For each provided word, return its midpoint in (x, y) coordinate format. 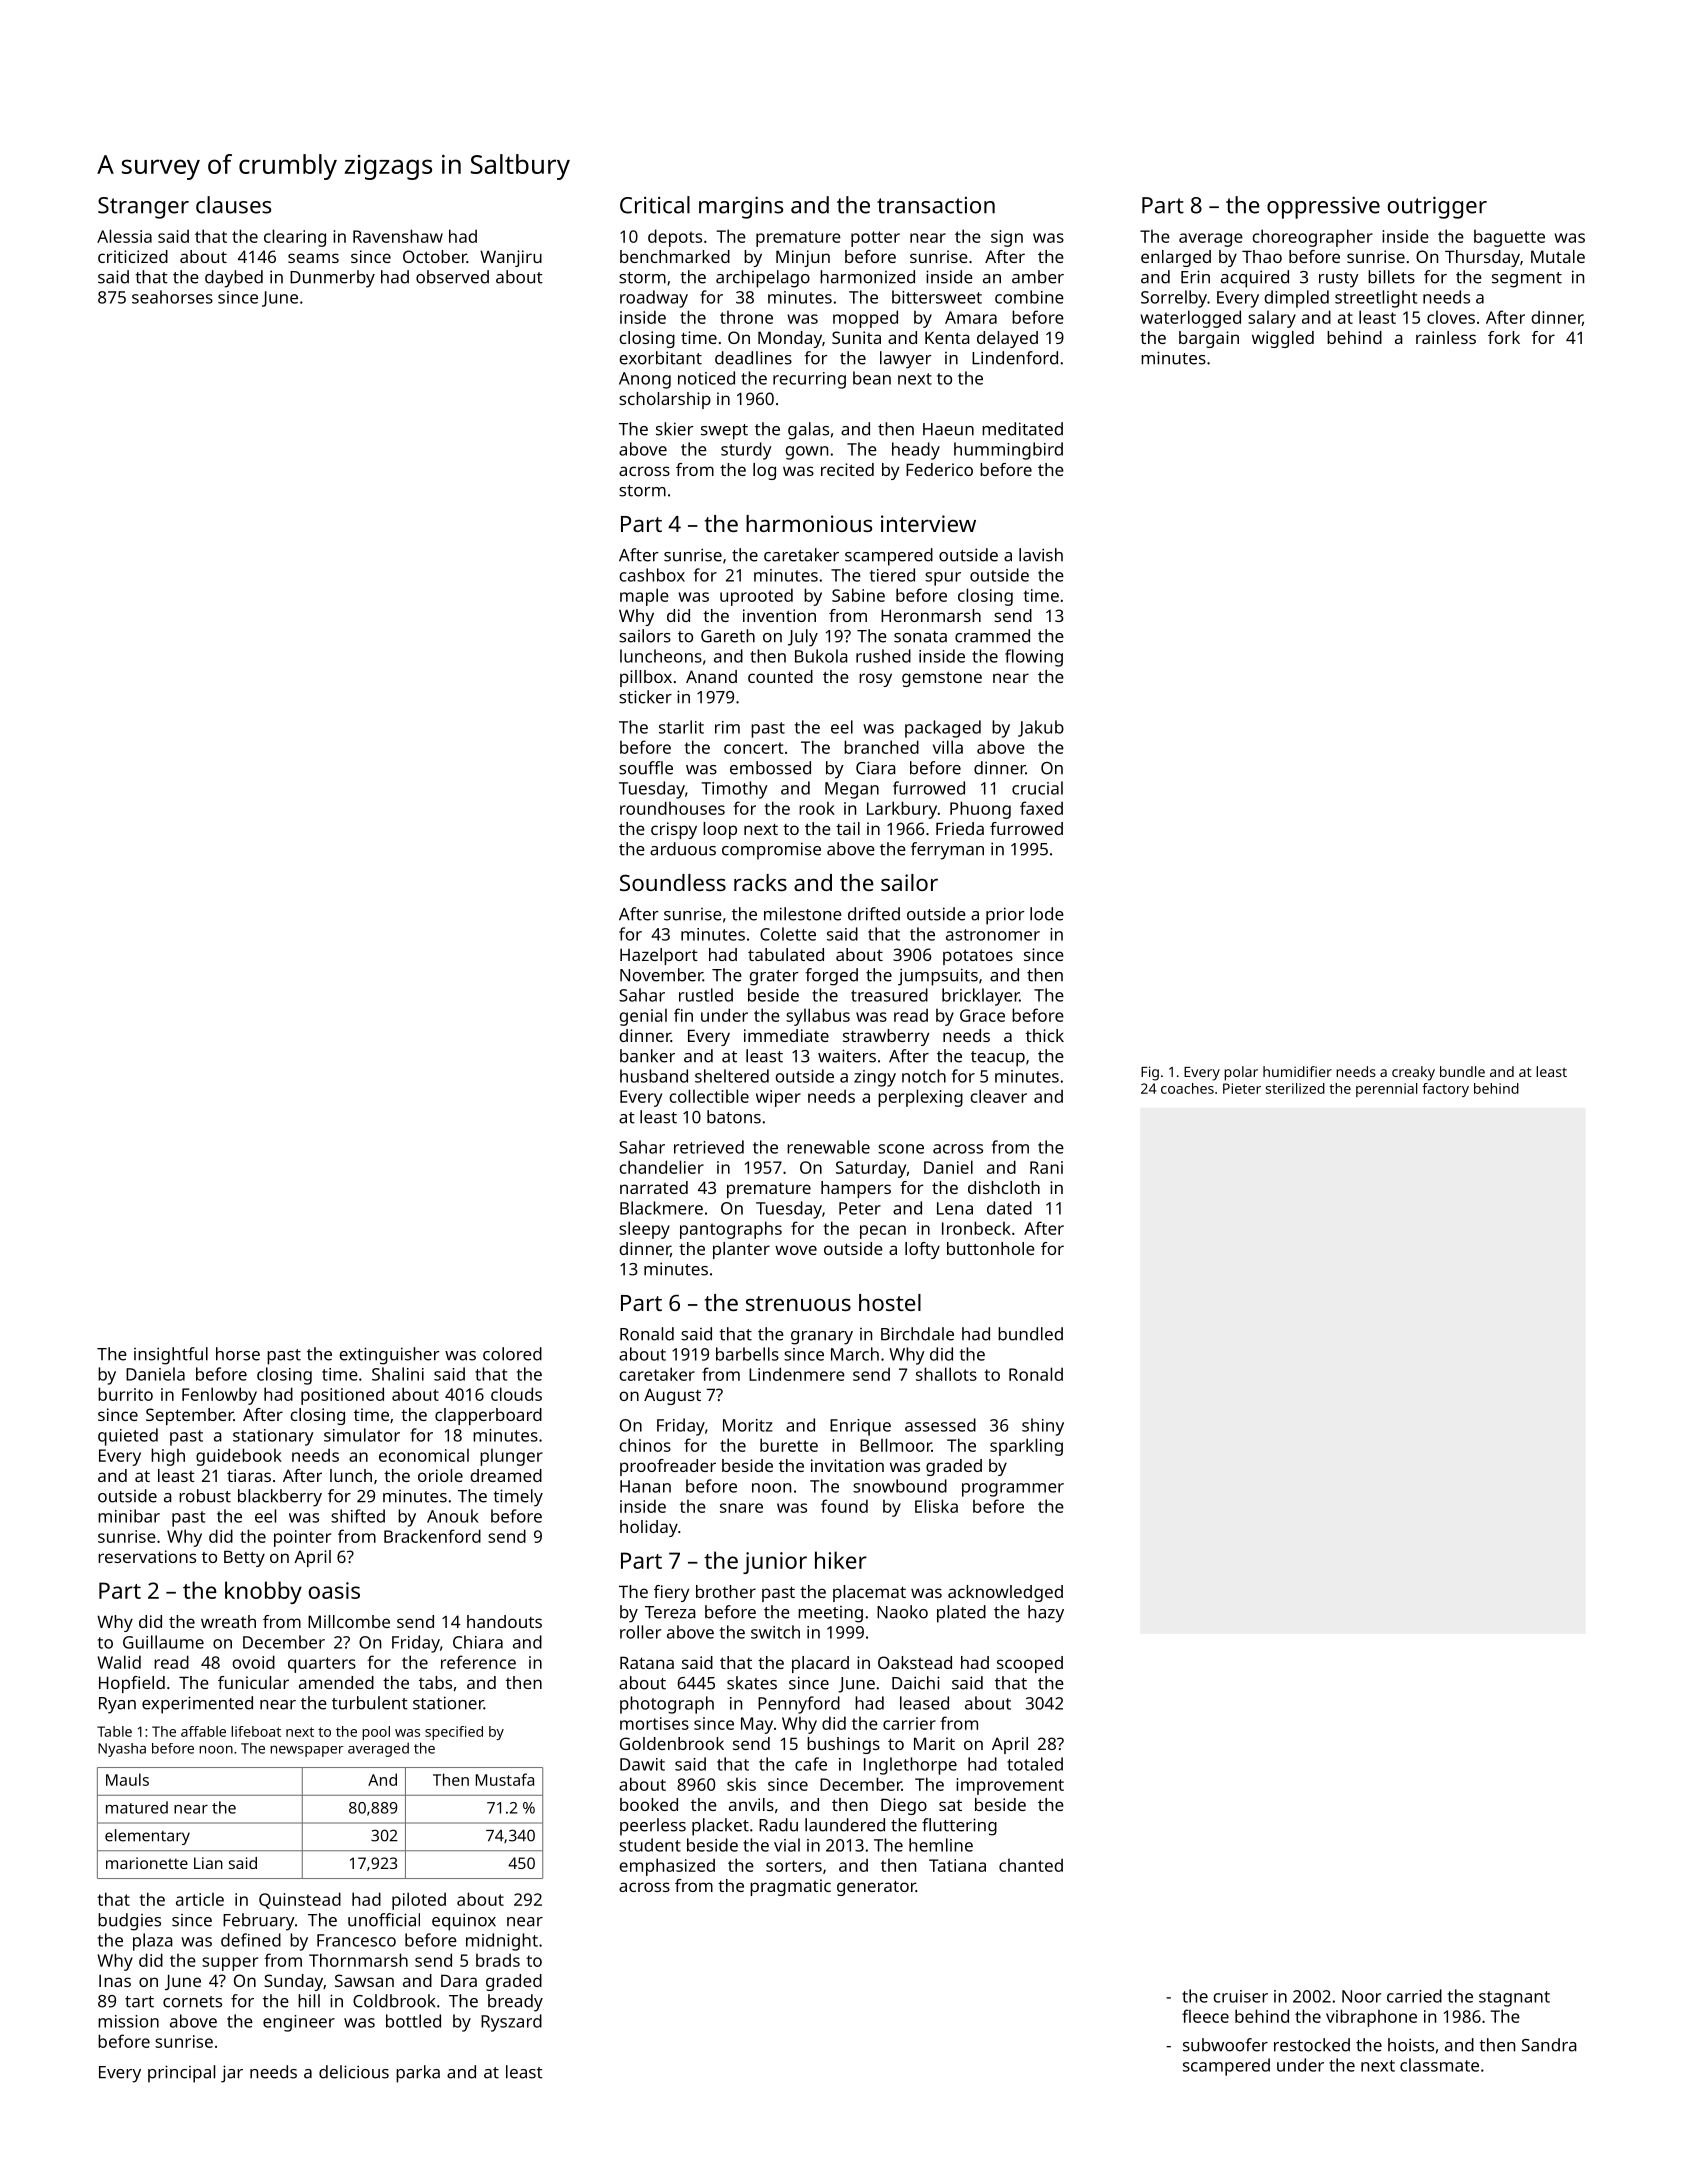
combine (1029, 297)
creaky (1413, 1073)
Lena (955, 1208)
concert (753, 748)
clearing (295, 238)
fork (1504, 337)
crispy (674, 830)
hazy (1046, 1614)
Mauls (127, 1779)
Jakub (1041, 728)
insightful (171, 1356)
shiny (1043, 1427)
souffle (646, 768)
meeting (830, 1614)
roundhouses (672, 808)
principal (181, 2074)
